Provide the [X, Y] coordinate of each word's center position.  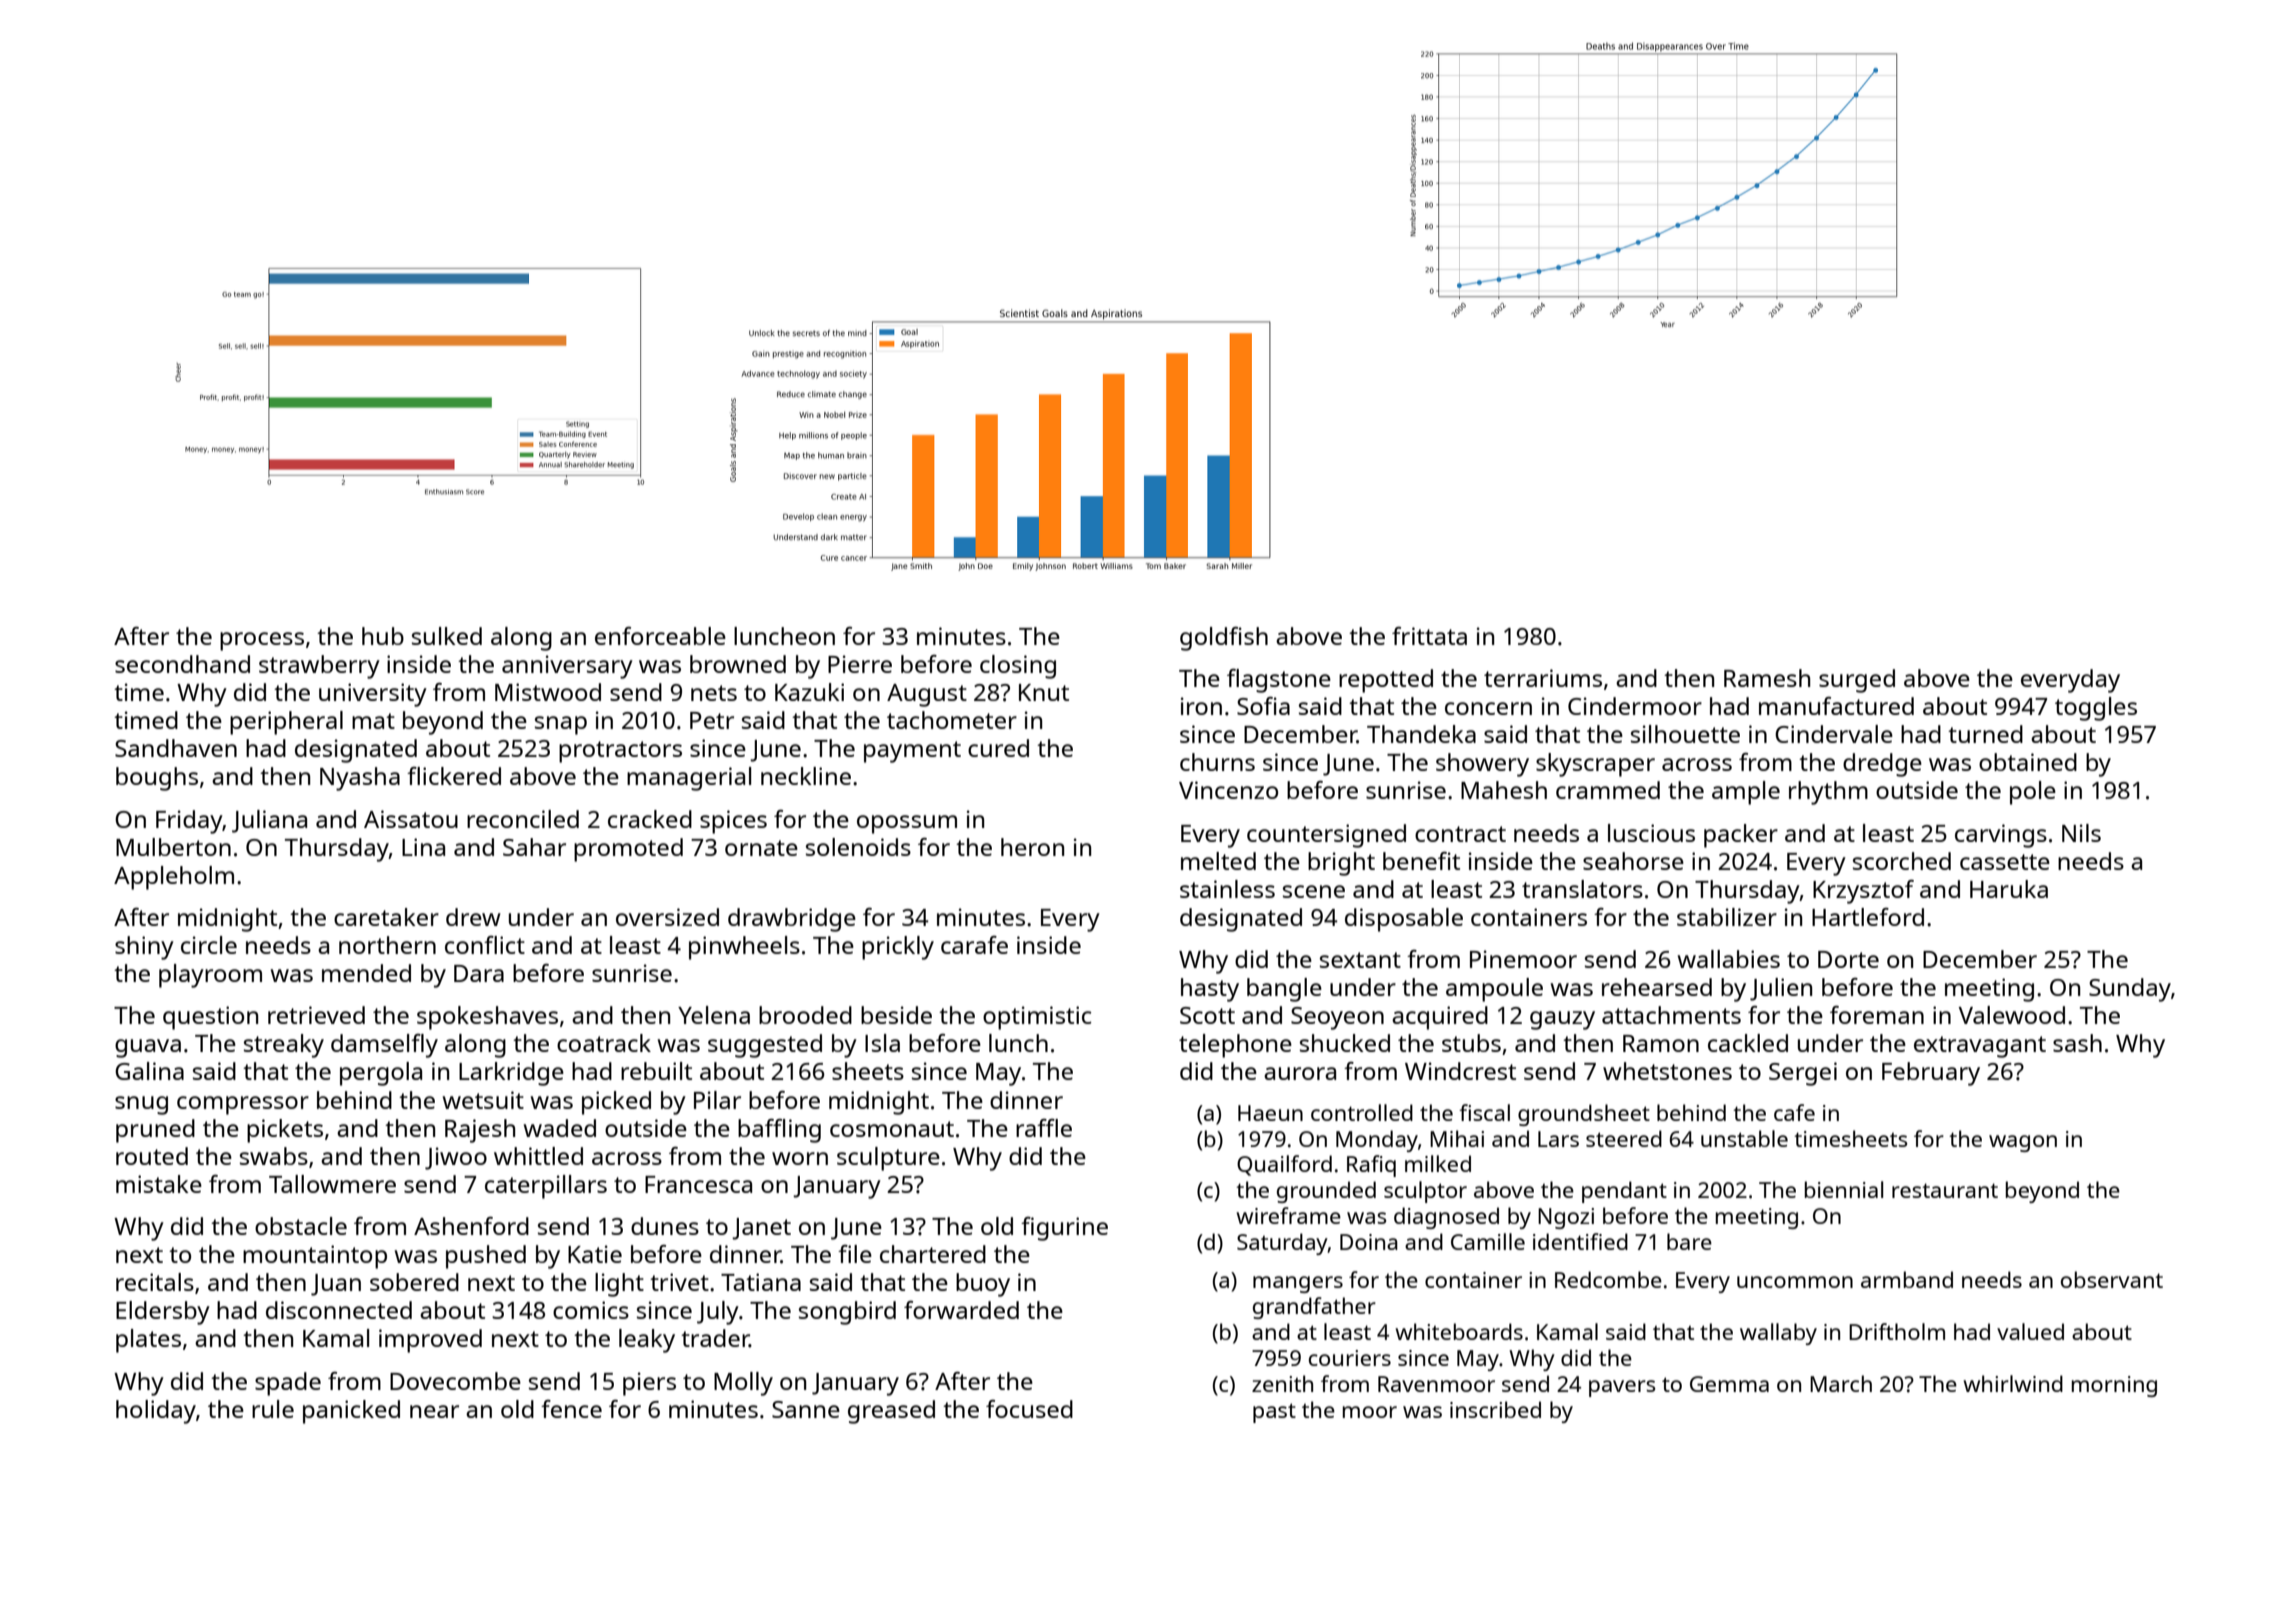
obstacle [301, 1226]
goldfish [1224, 639]
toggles [2096, 709]
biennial [1844, 1189]
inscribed [1495, 1409]
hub [383, 636]
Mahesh [1504, 790]
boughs [157, 779]
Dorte [1848, 959]
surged [1857, 681]
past [1274, 1413]
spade [288, 1384]
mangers [1298, 1284]
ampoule [1494, 990]
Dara [479, 973]
